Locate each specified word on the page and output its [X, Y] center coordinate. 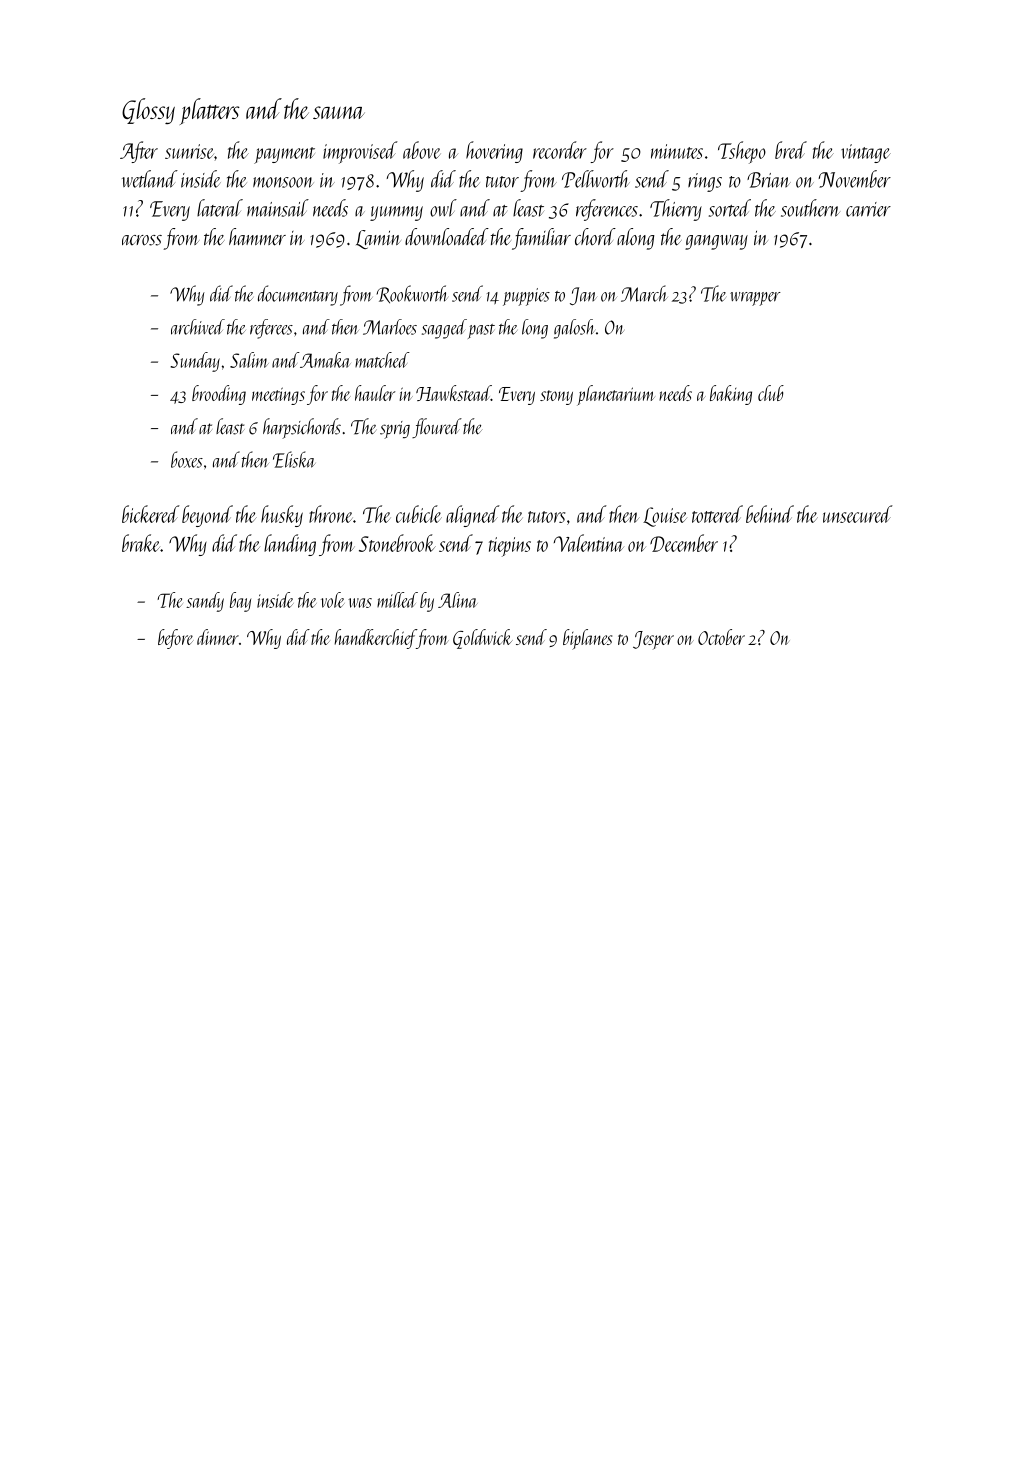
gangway [716, 242]
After [139, 152]
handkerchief [375, 639]
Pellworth [596, 179]
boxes [187, 459]
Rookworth [411, 294]
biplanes [587, 639]
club [771, 393]
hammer [257, 237]
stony [556, 397]
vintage [866, 153]
